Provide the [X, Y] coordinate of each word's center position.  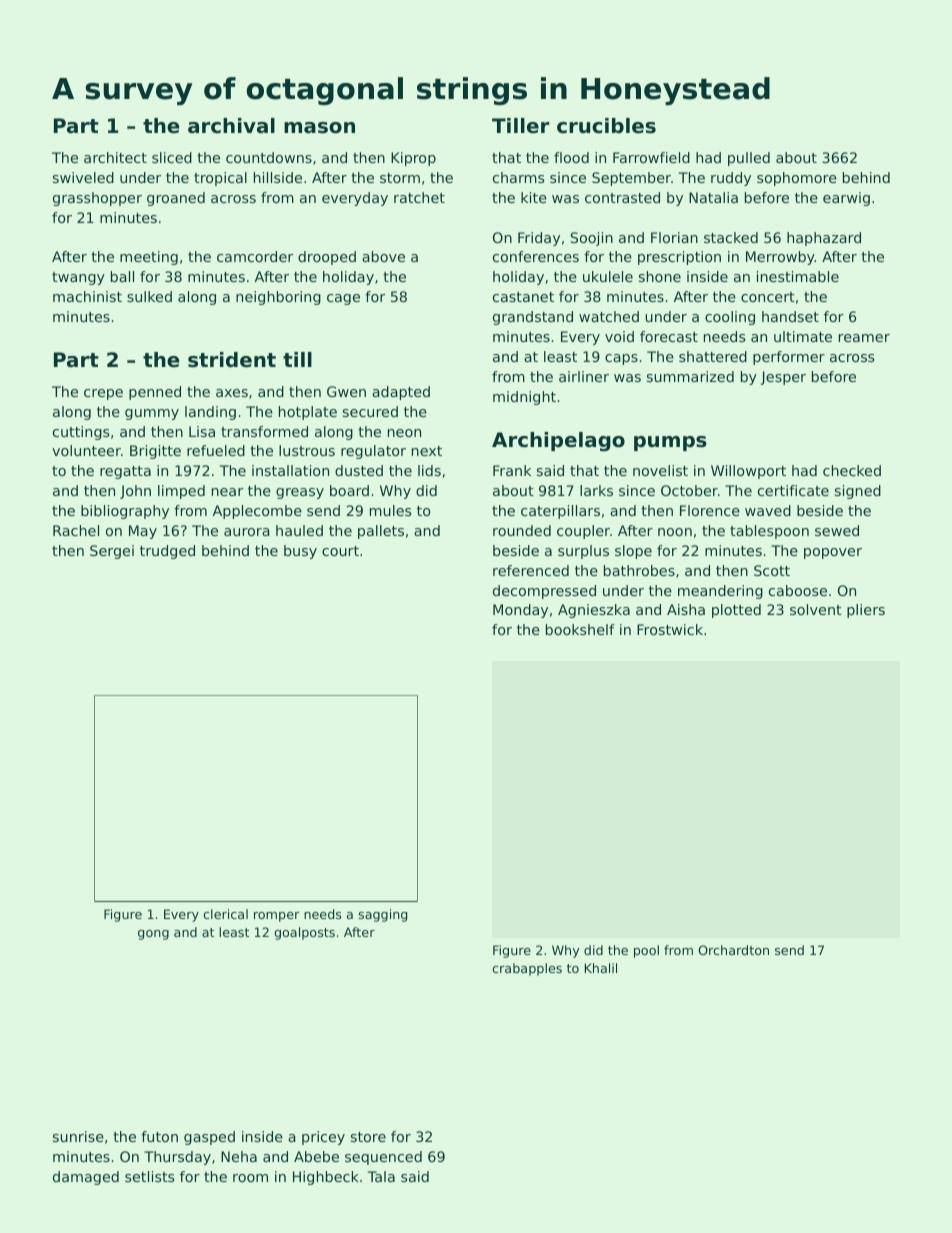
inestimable [798, 276]
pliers [866, 611]
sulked [149, 296]
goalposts [304, 933]
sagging [383, 915]
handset [790, 316]
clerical [225, 914]
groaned [176, 199]
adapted [401, 393]
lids [429, 470]
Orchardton [733, 950]
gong [153, 935]
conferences [536, 256]
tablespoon [769, 532]
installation [290, 470]
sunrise [78, 1136]
